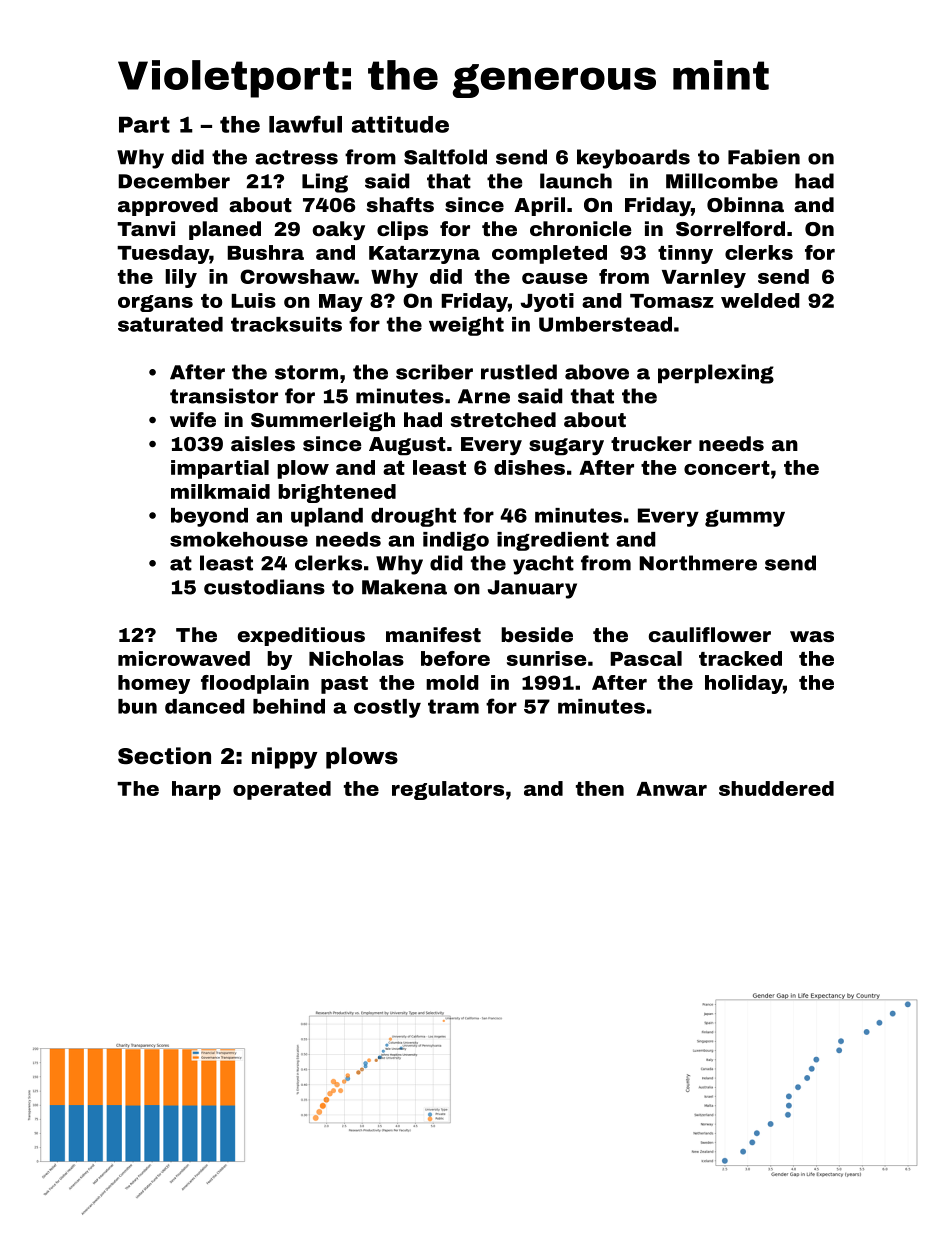  What do you see at coordinates (745, 204) in the image?
I see `Obinna` at bounding box center [745, 204].
